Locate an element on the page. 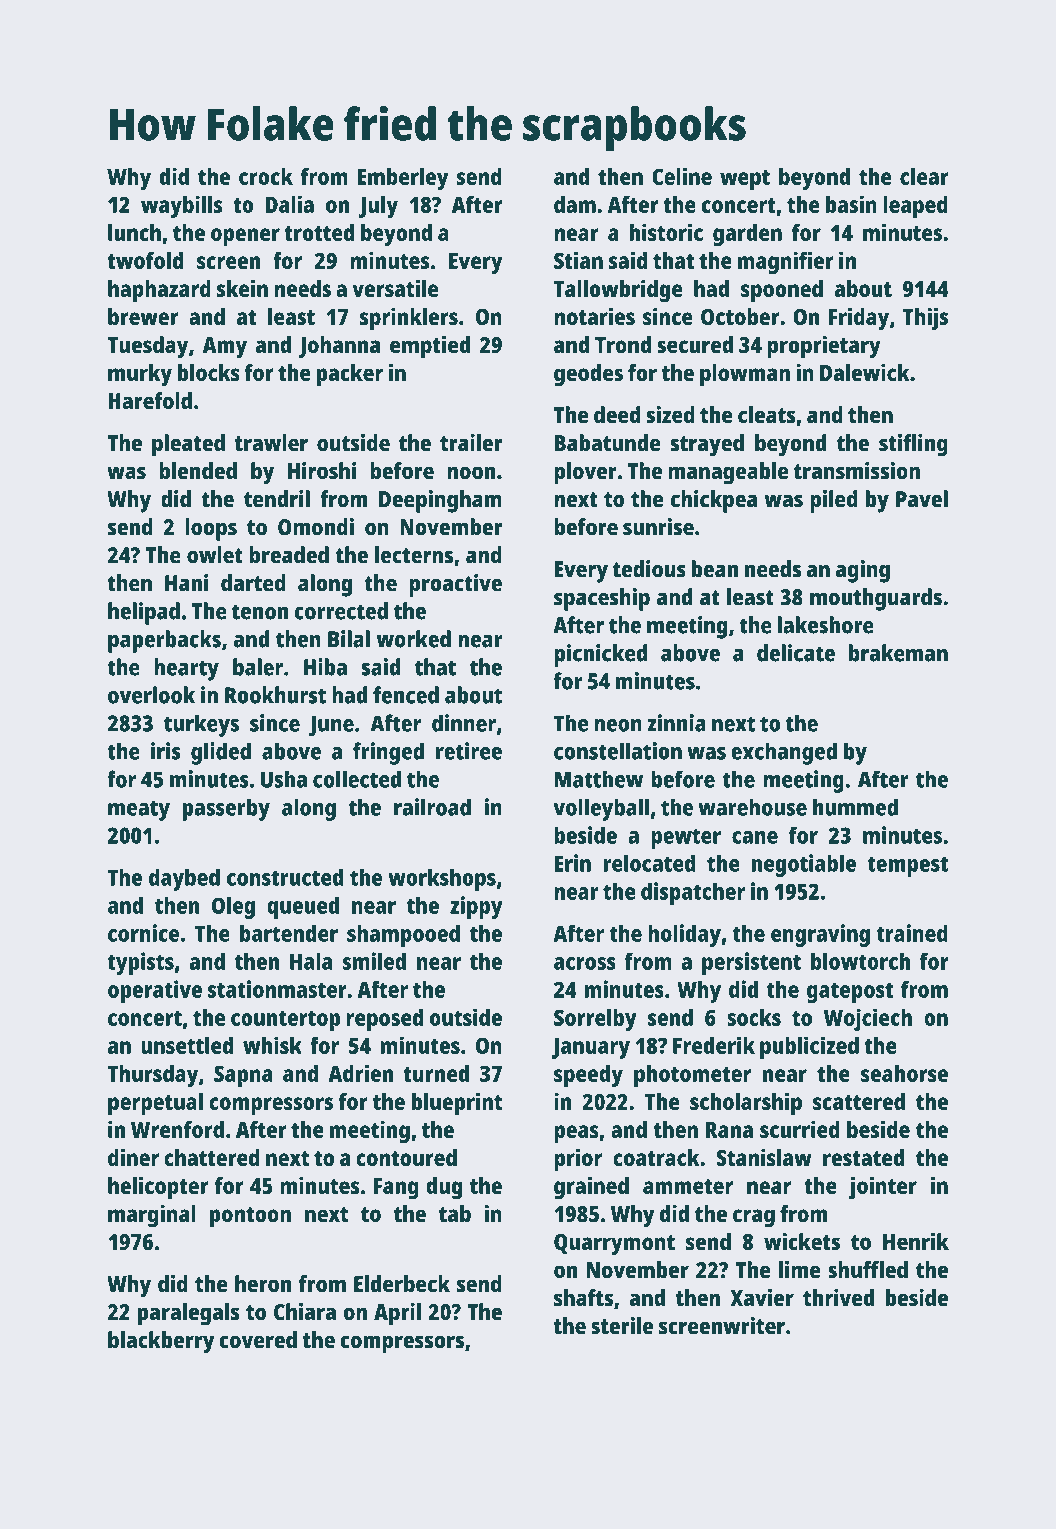  typists is located at coordinates (140, 963).
